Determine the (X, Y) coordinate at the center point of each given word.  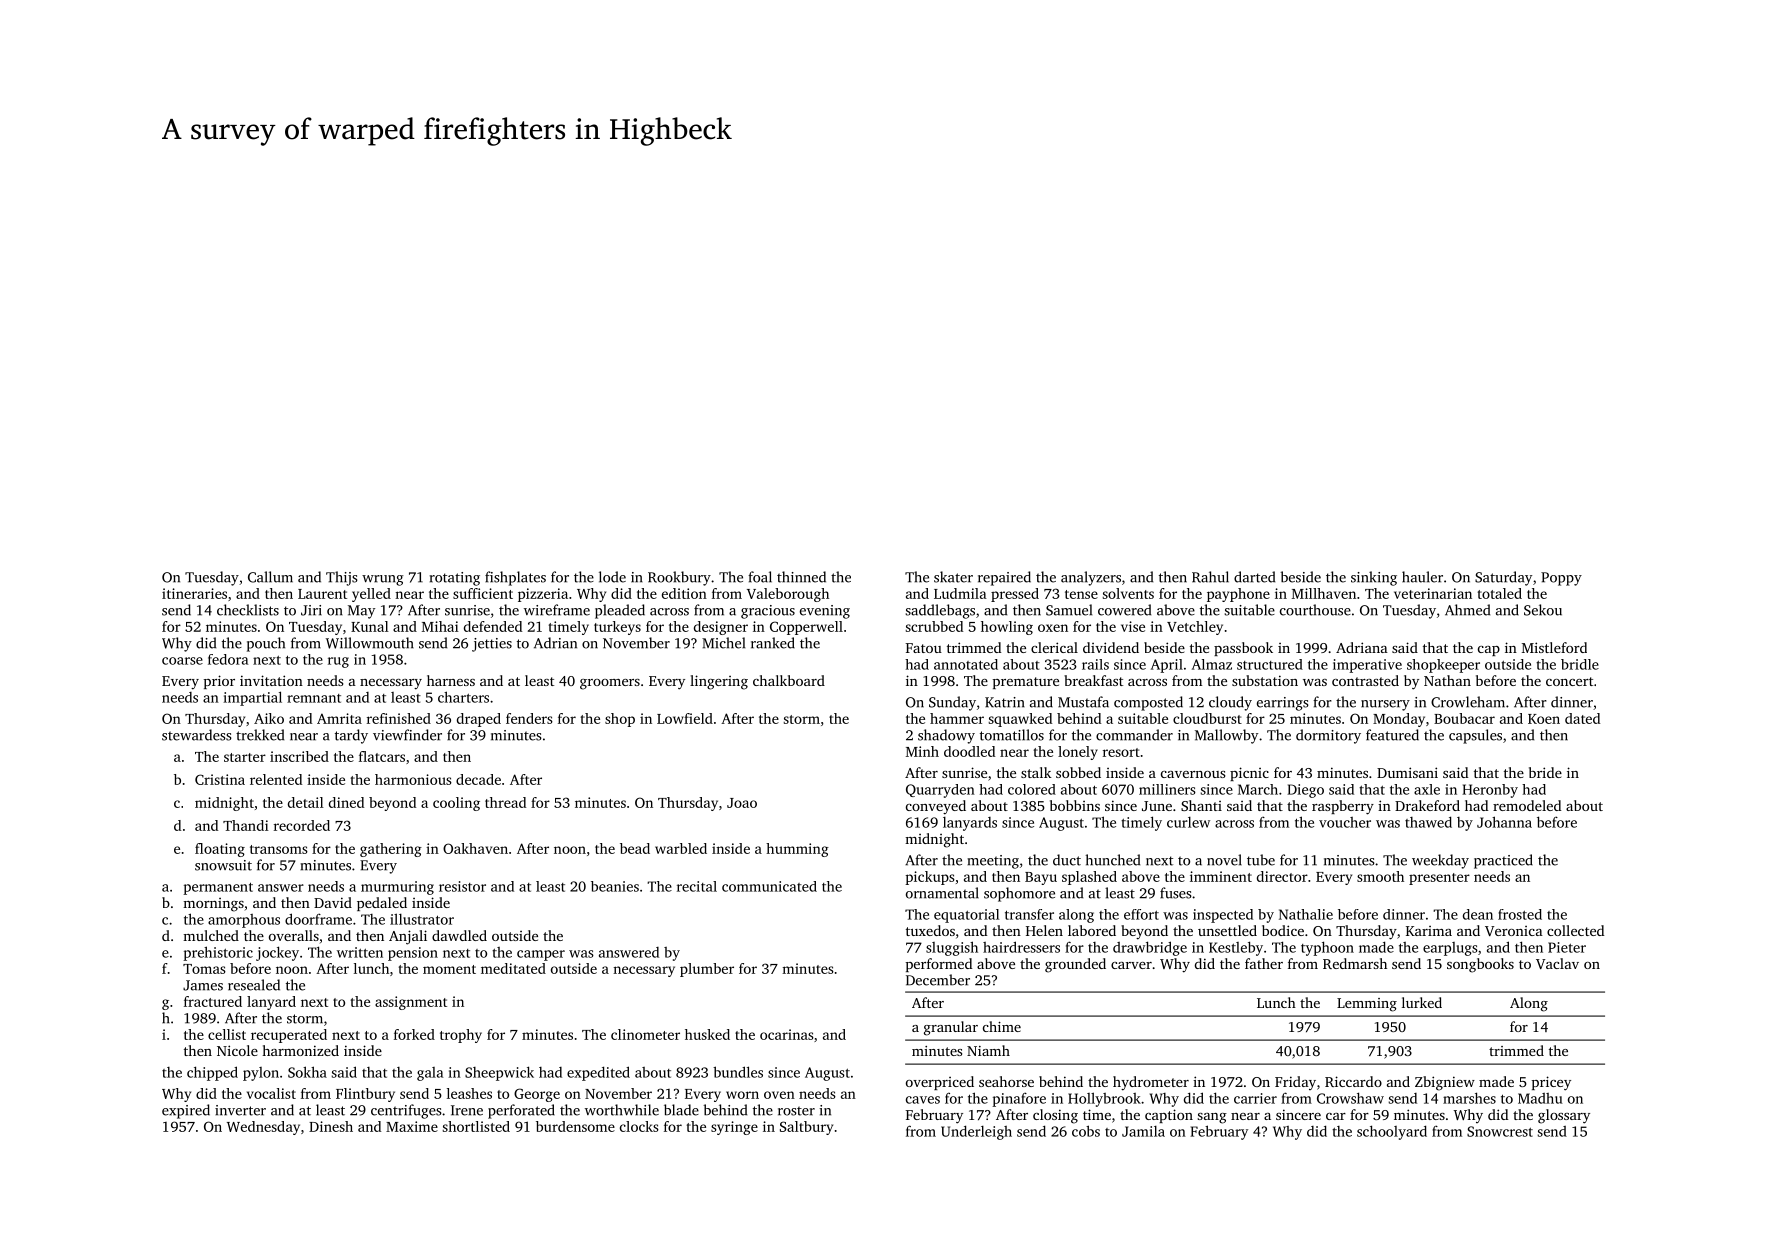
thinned (801, 577)
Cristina (220, 779)
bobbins (1075, 805)
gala (430, 1074)
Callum (270, 577)
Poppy (1561, 579)
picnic (1249, 774)
